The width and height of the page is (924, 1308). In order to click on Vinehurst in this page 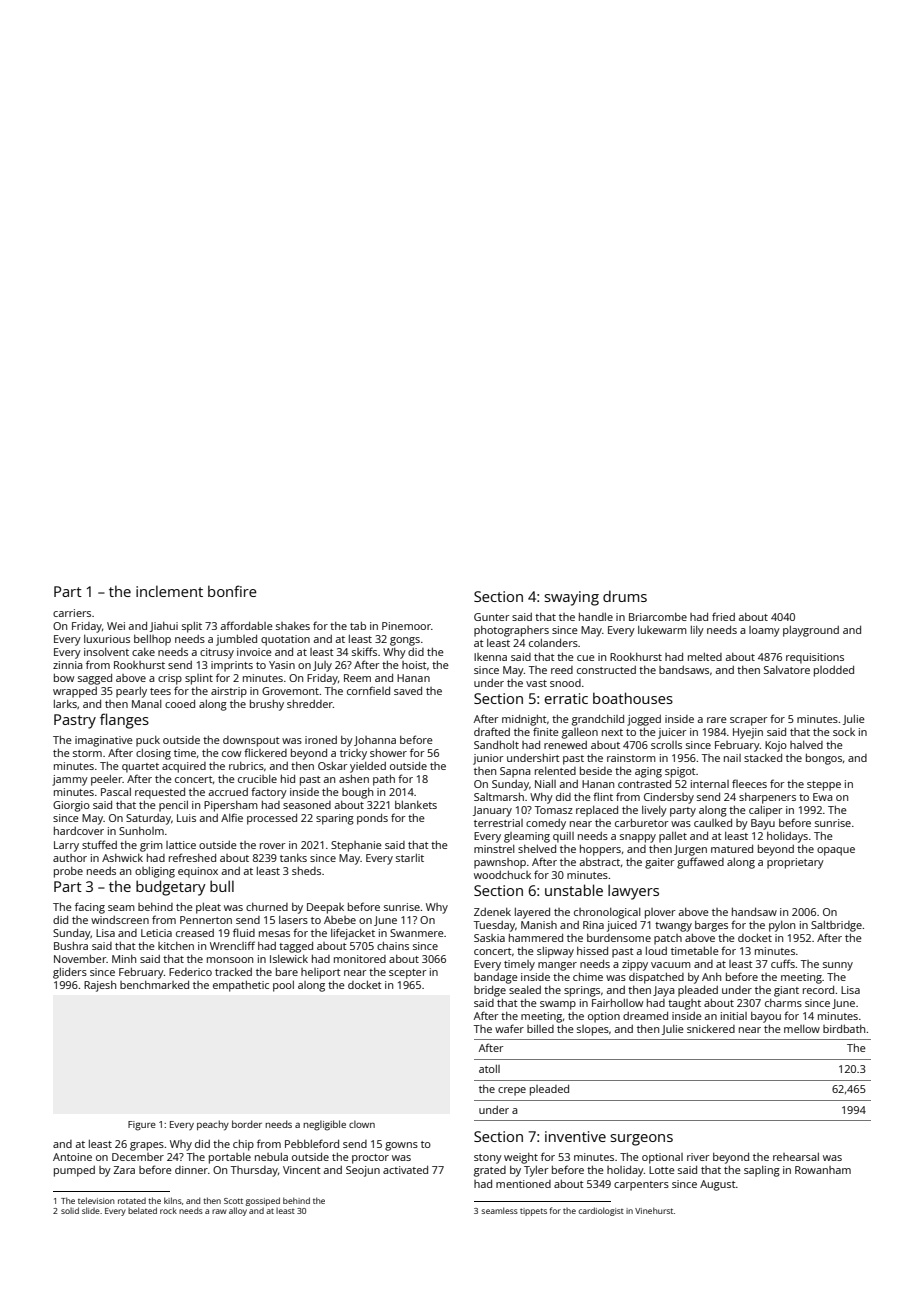, I will do `click(654, 1210)`.
